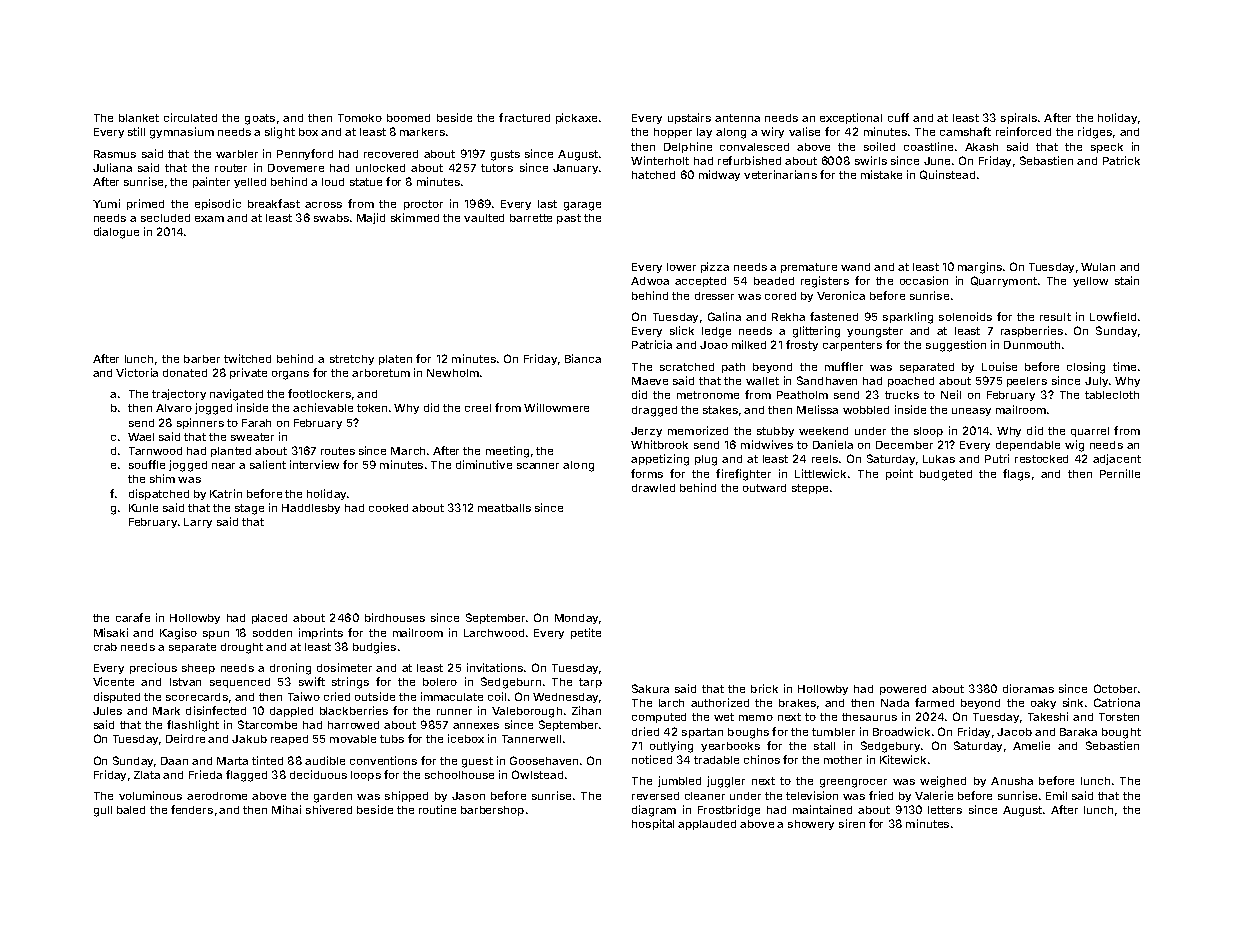 This image has width=1233, height=952. I want to click on upstairs, so click(689, 118).
